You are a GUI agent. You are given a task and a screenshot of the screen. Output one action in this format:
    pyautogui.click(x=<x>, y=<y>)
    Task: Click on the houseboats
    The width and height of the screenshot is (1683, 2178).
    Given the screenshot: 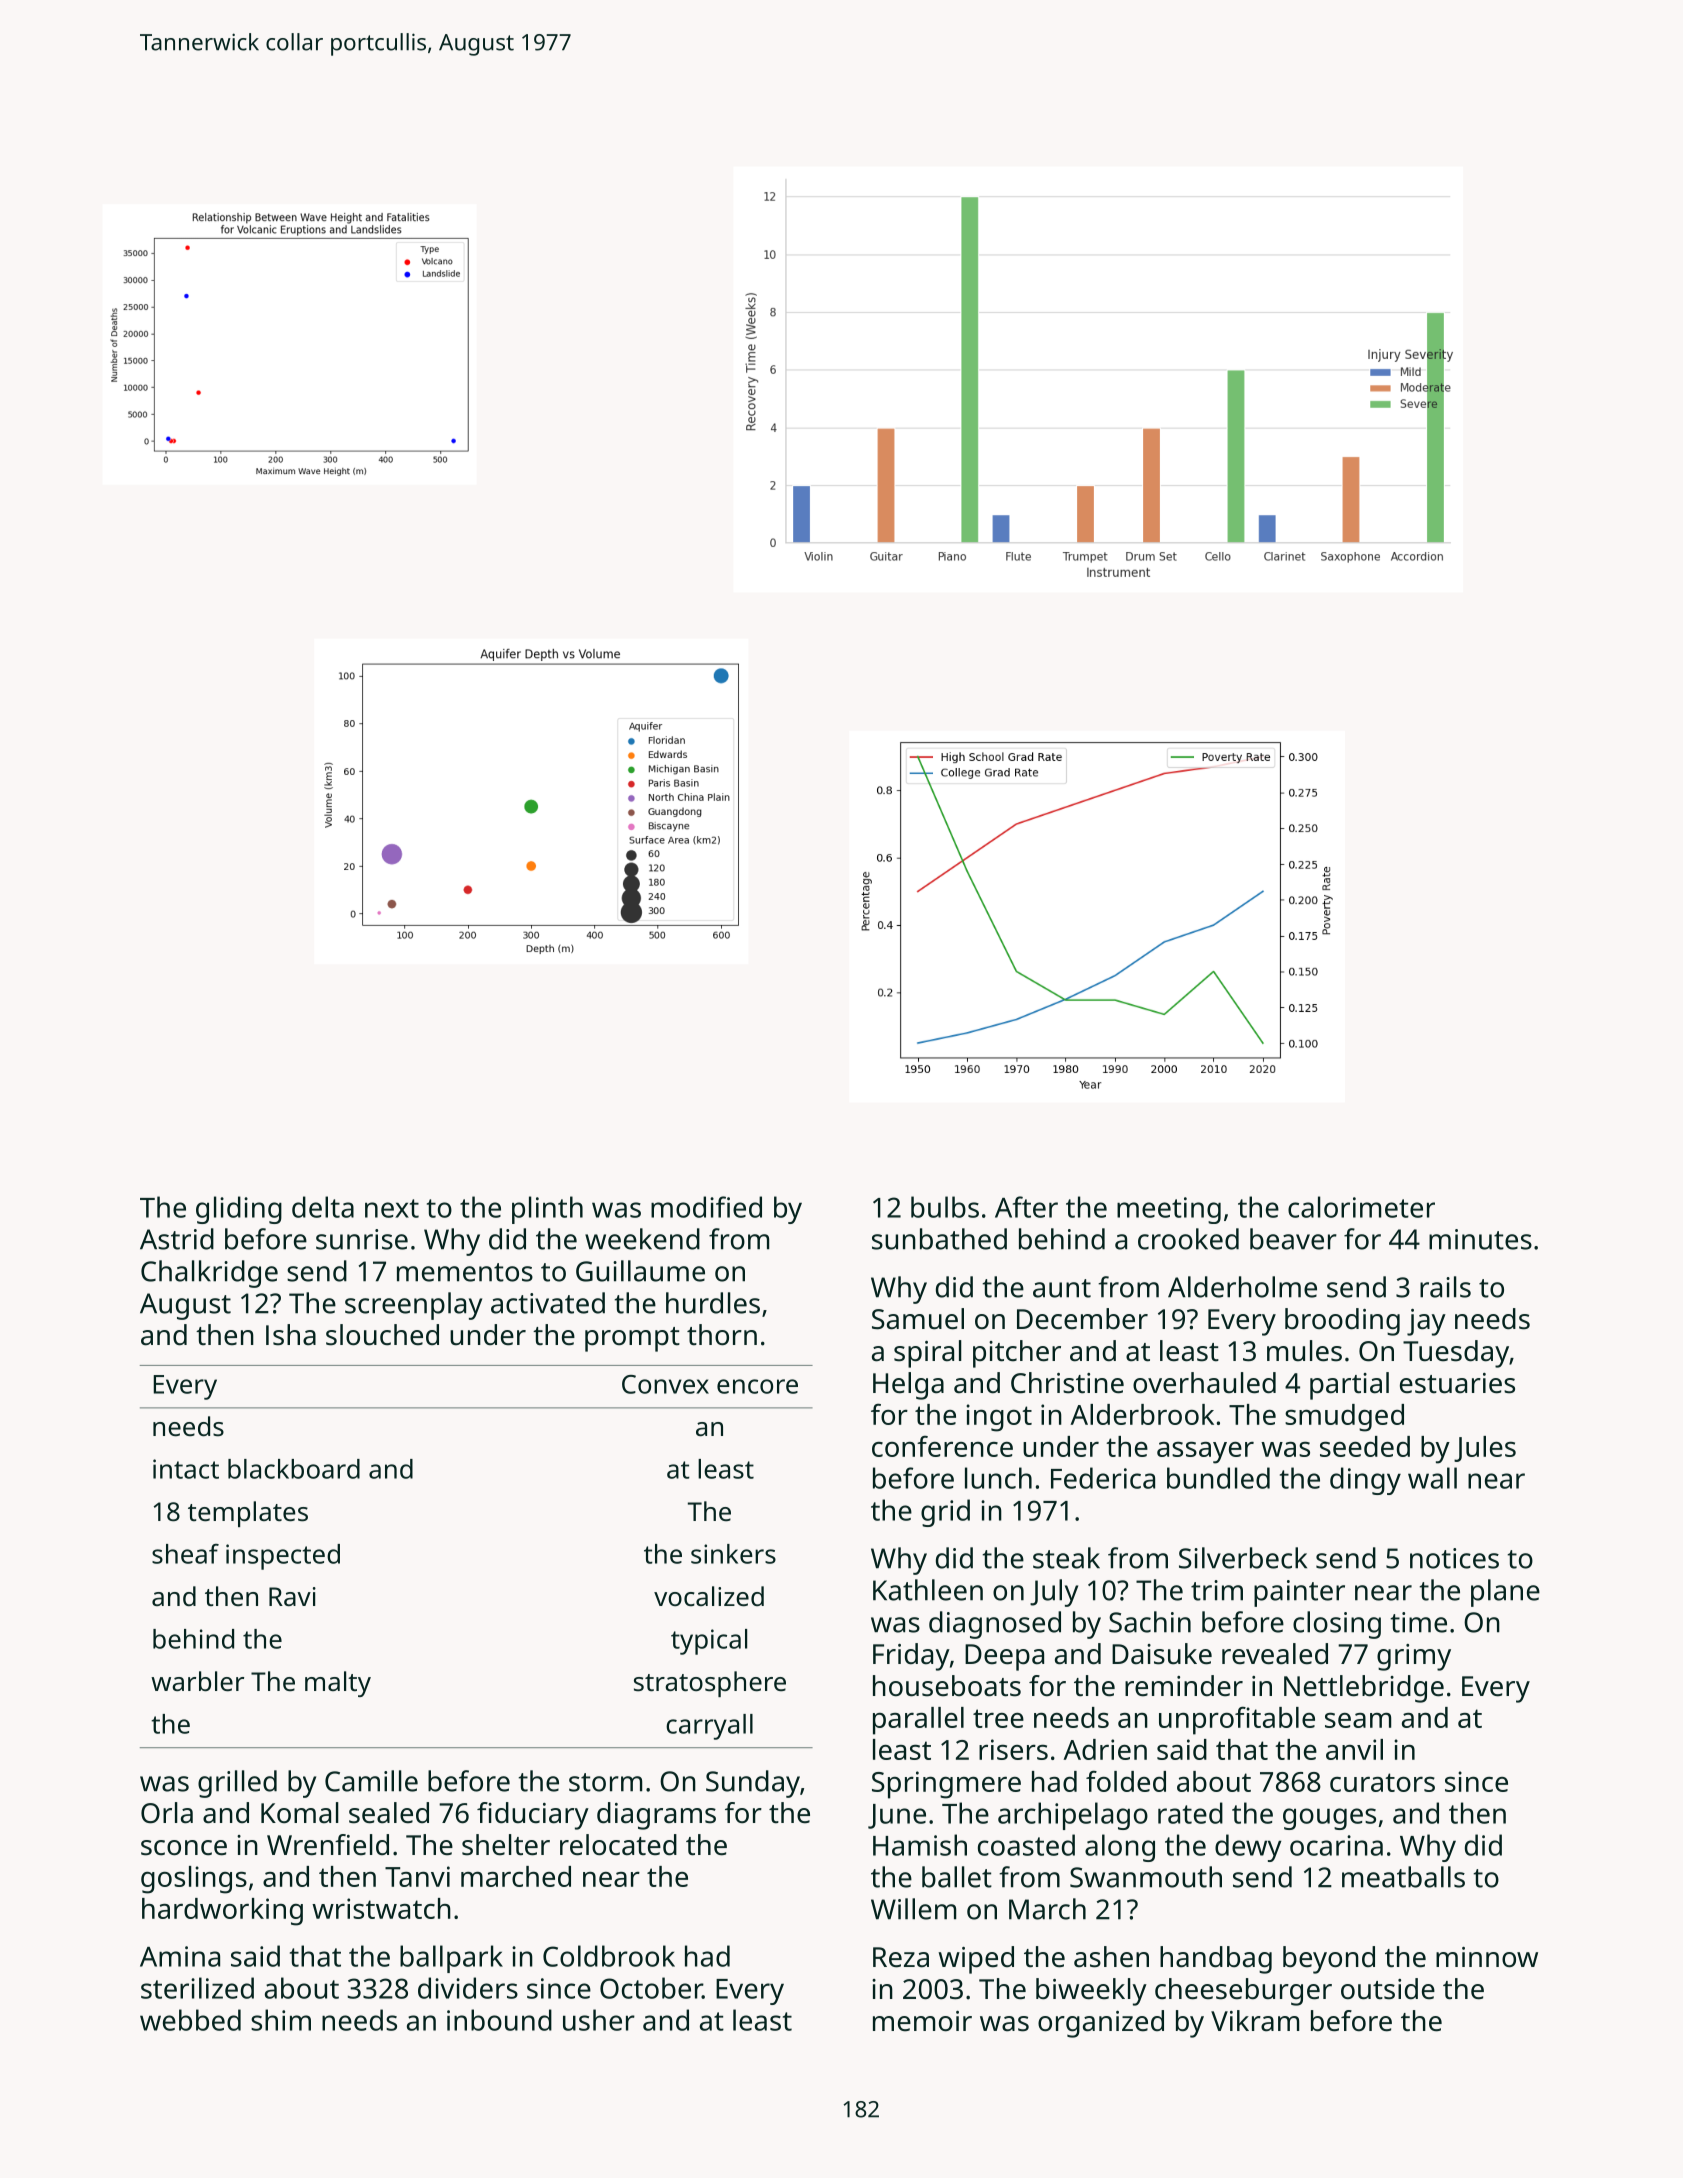 What is the action you would take?
    pyautogui.click(x=947, y=1686)
